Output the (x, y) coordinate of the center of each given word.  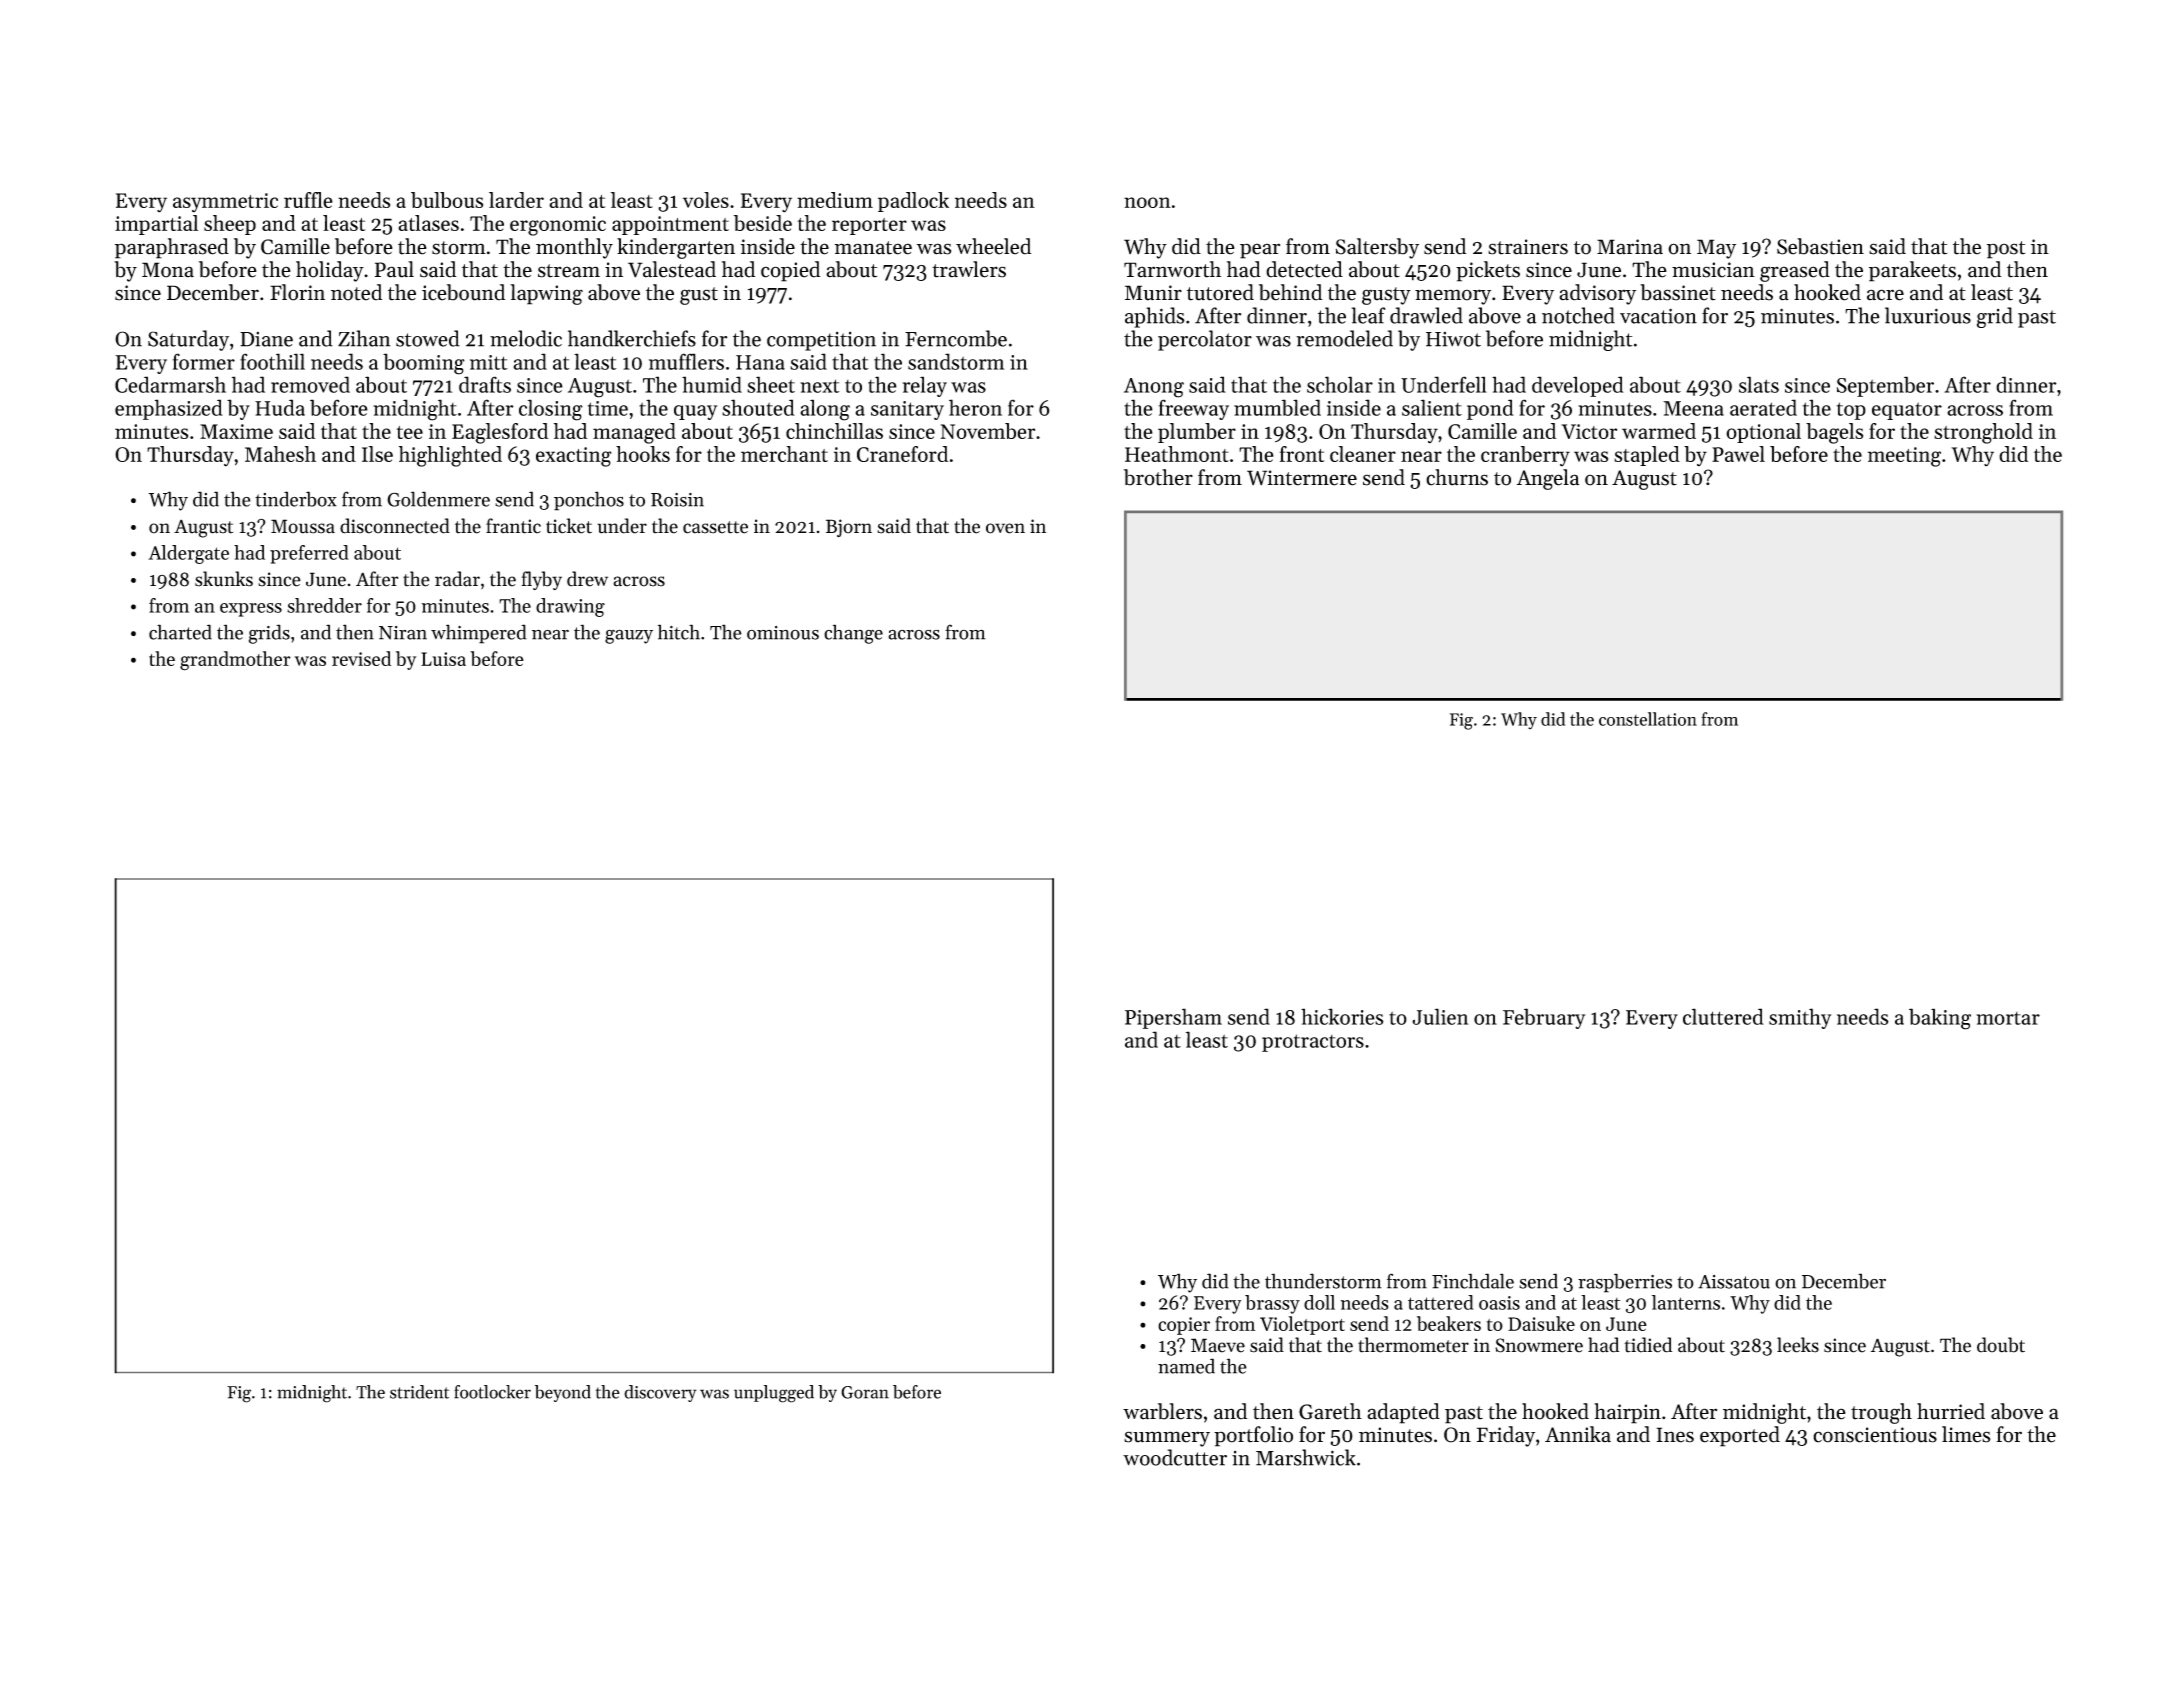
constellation (1648, 719)
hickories (1342, 1016)
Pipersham (1173, 1018)
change (853, 634)
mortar (2008, 1018)
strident (419, 1392)
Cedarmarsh (170, 384)
